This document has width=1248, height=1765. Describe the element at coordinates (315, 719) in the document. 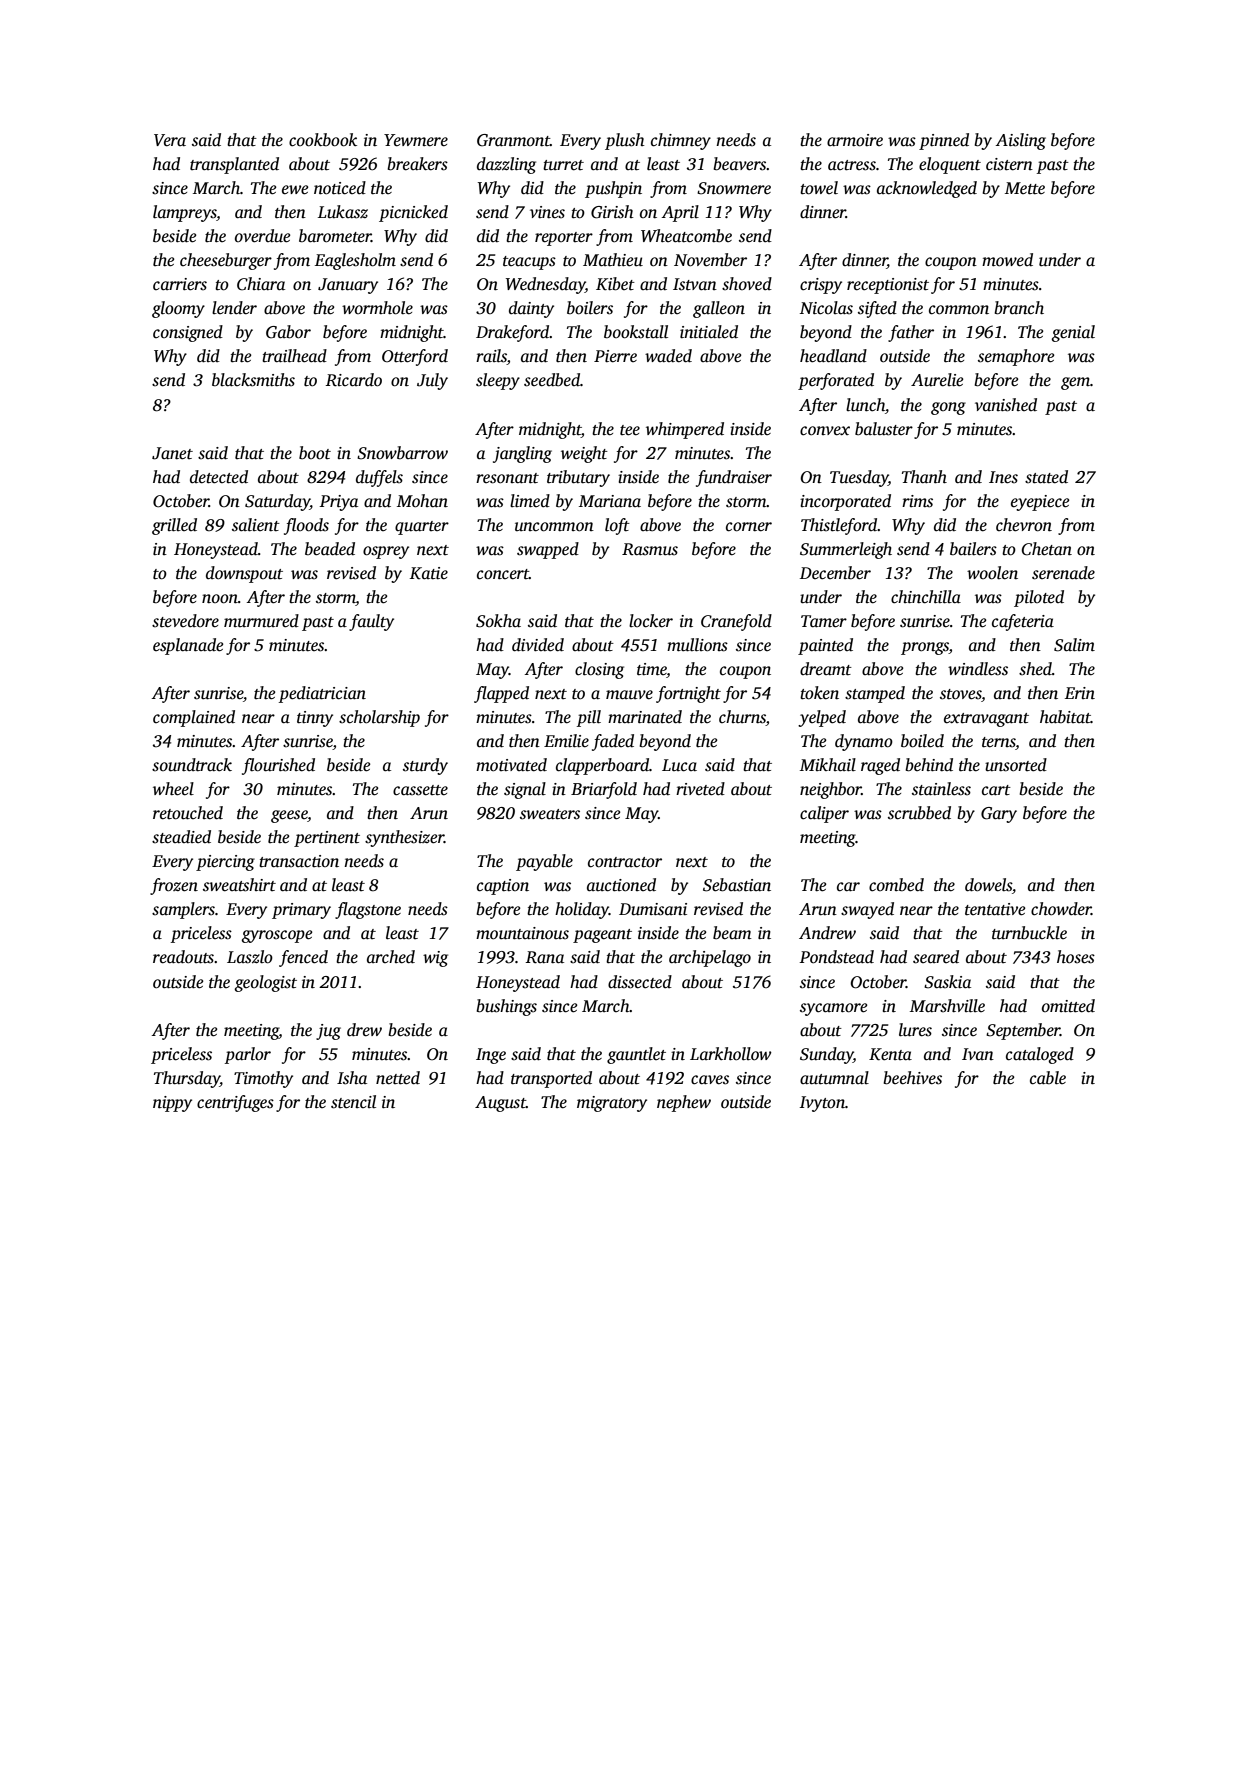

I see `tinny` at that location.
